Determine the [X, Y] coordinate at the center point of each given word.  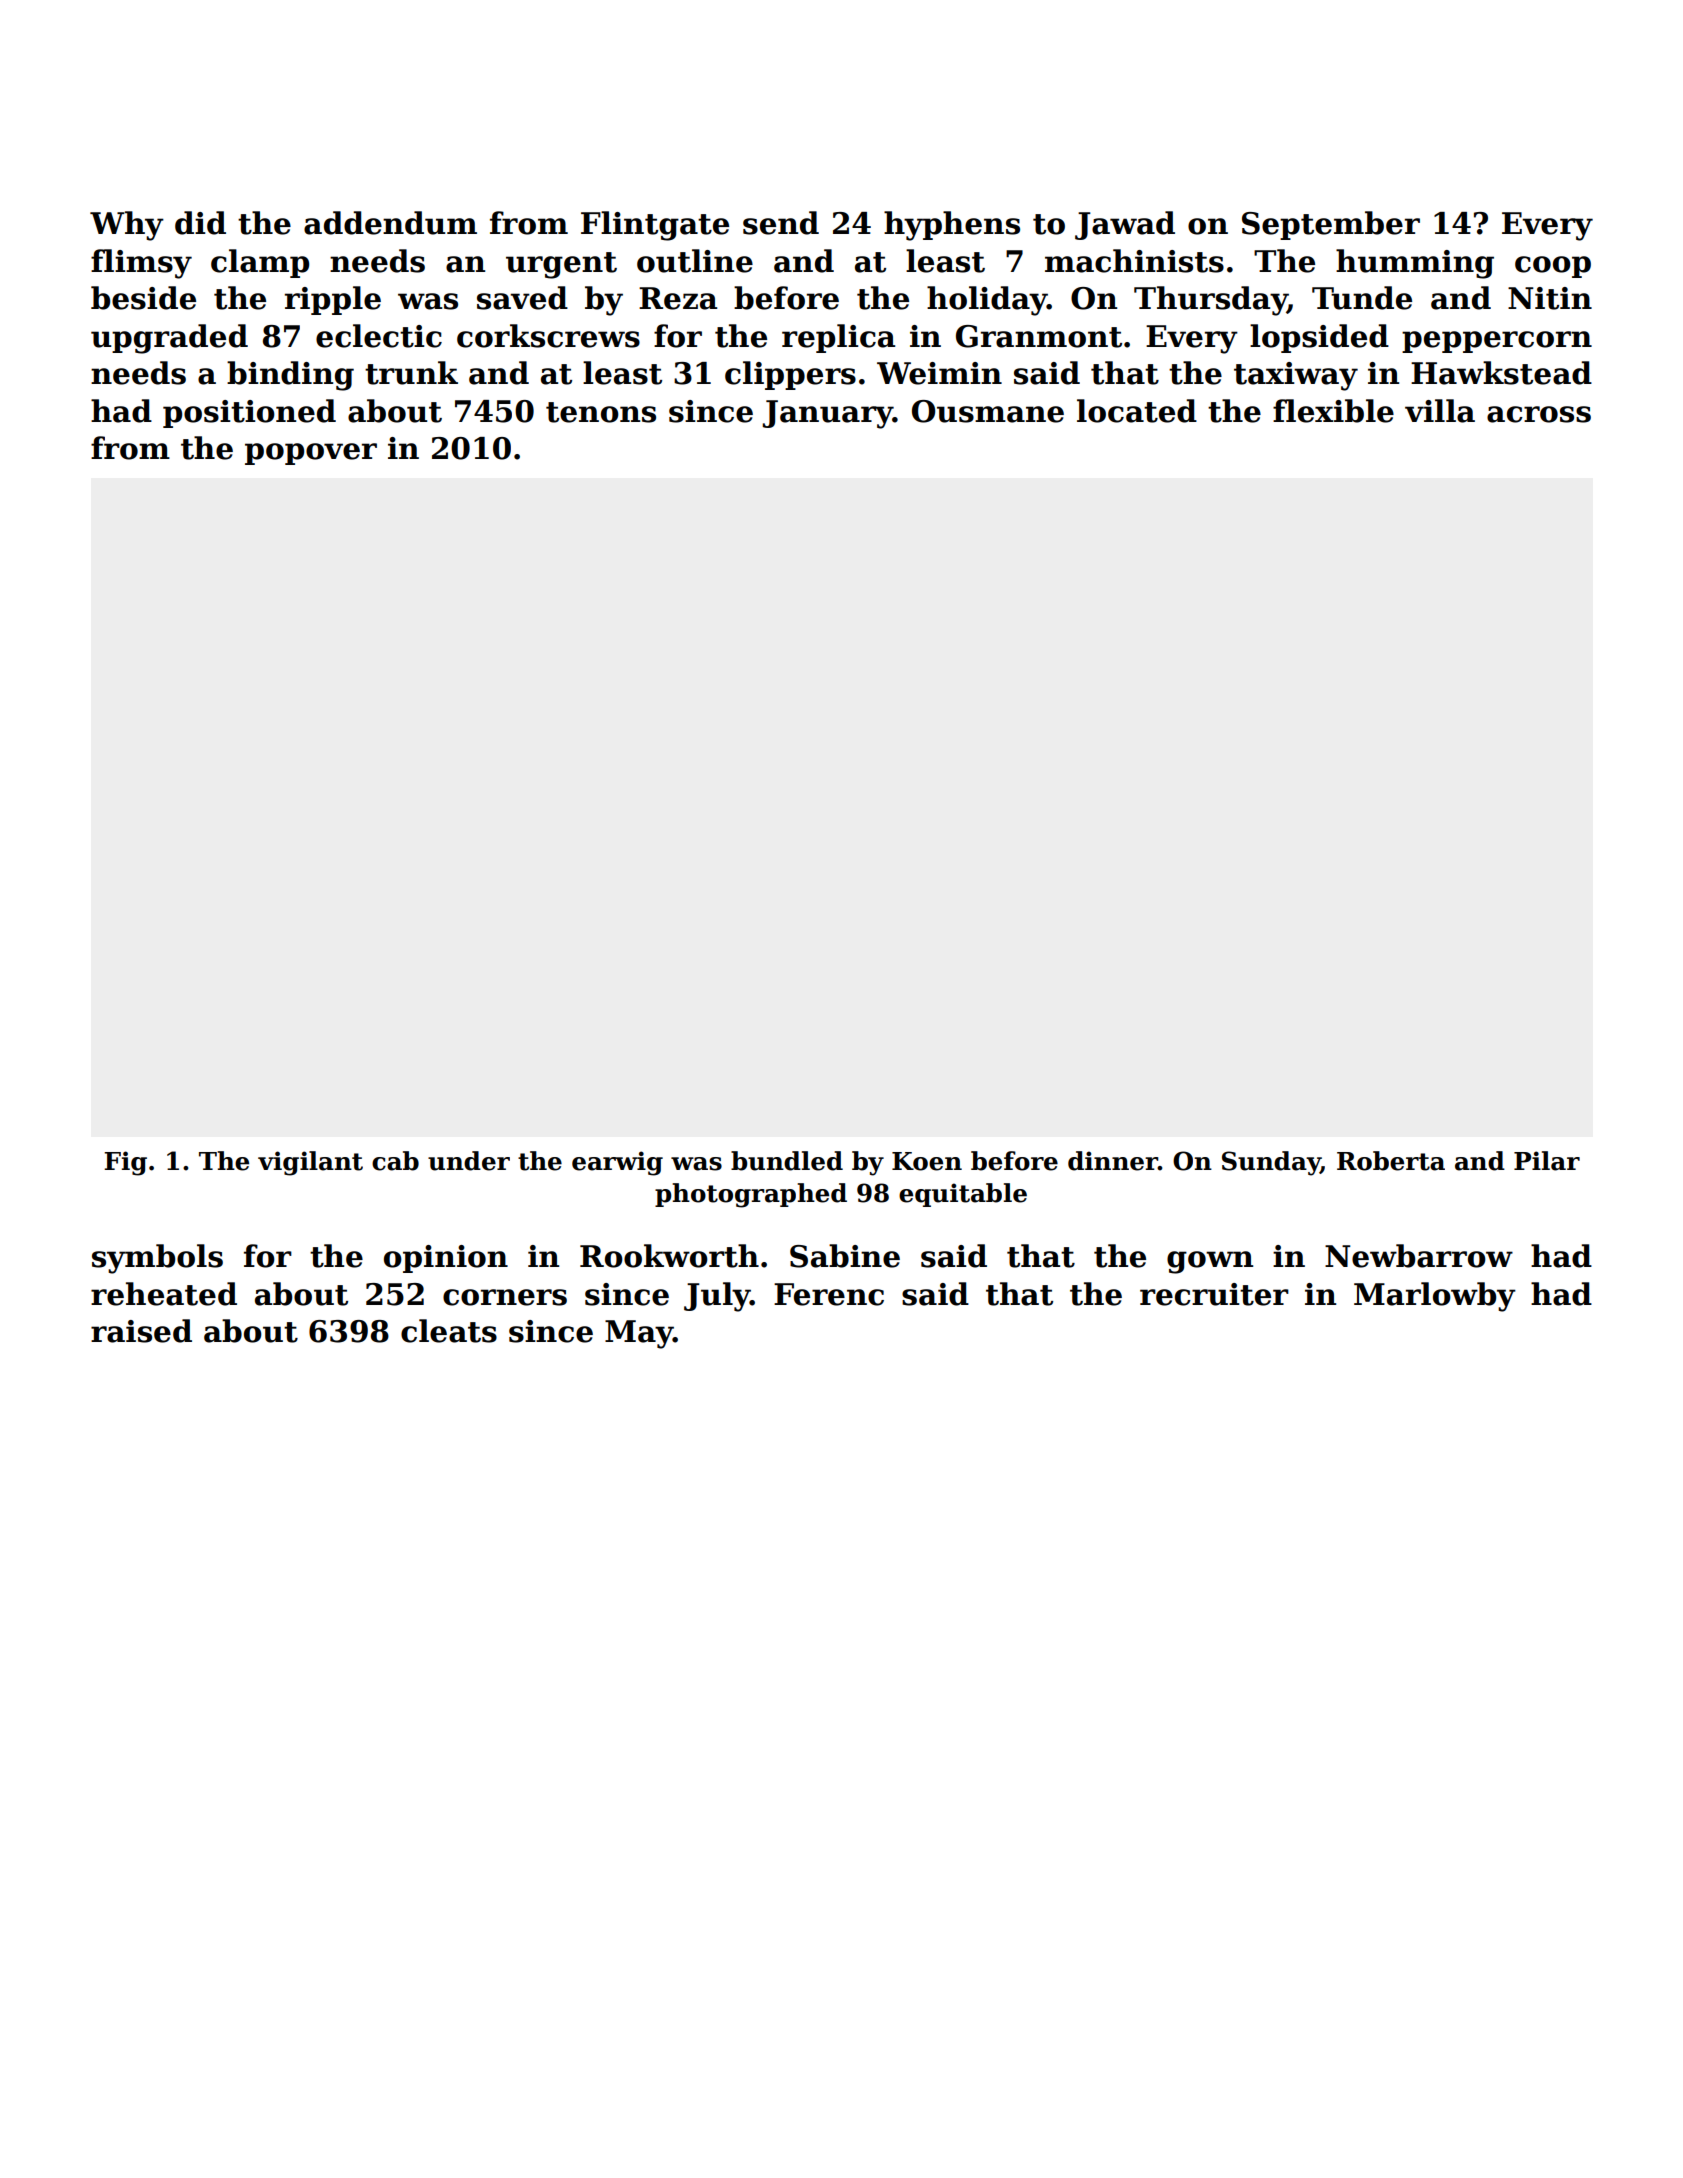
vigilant [310, 1163]
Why [127, 226]
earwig [617, 1163]
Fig [125, 1163]
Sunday [1271, 1163]
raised [141, 1331]
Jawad [1125, 225]
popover [311, 454]
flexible [1333, 411]
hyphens [952, 226]
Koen [927, 1161]
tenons [601, 412]
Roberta [1391, 1161]
